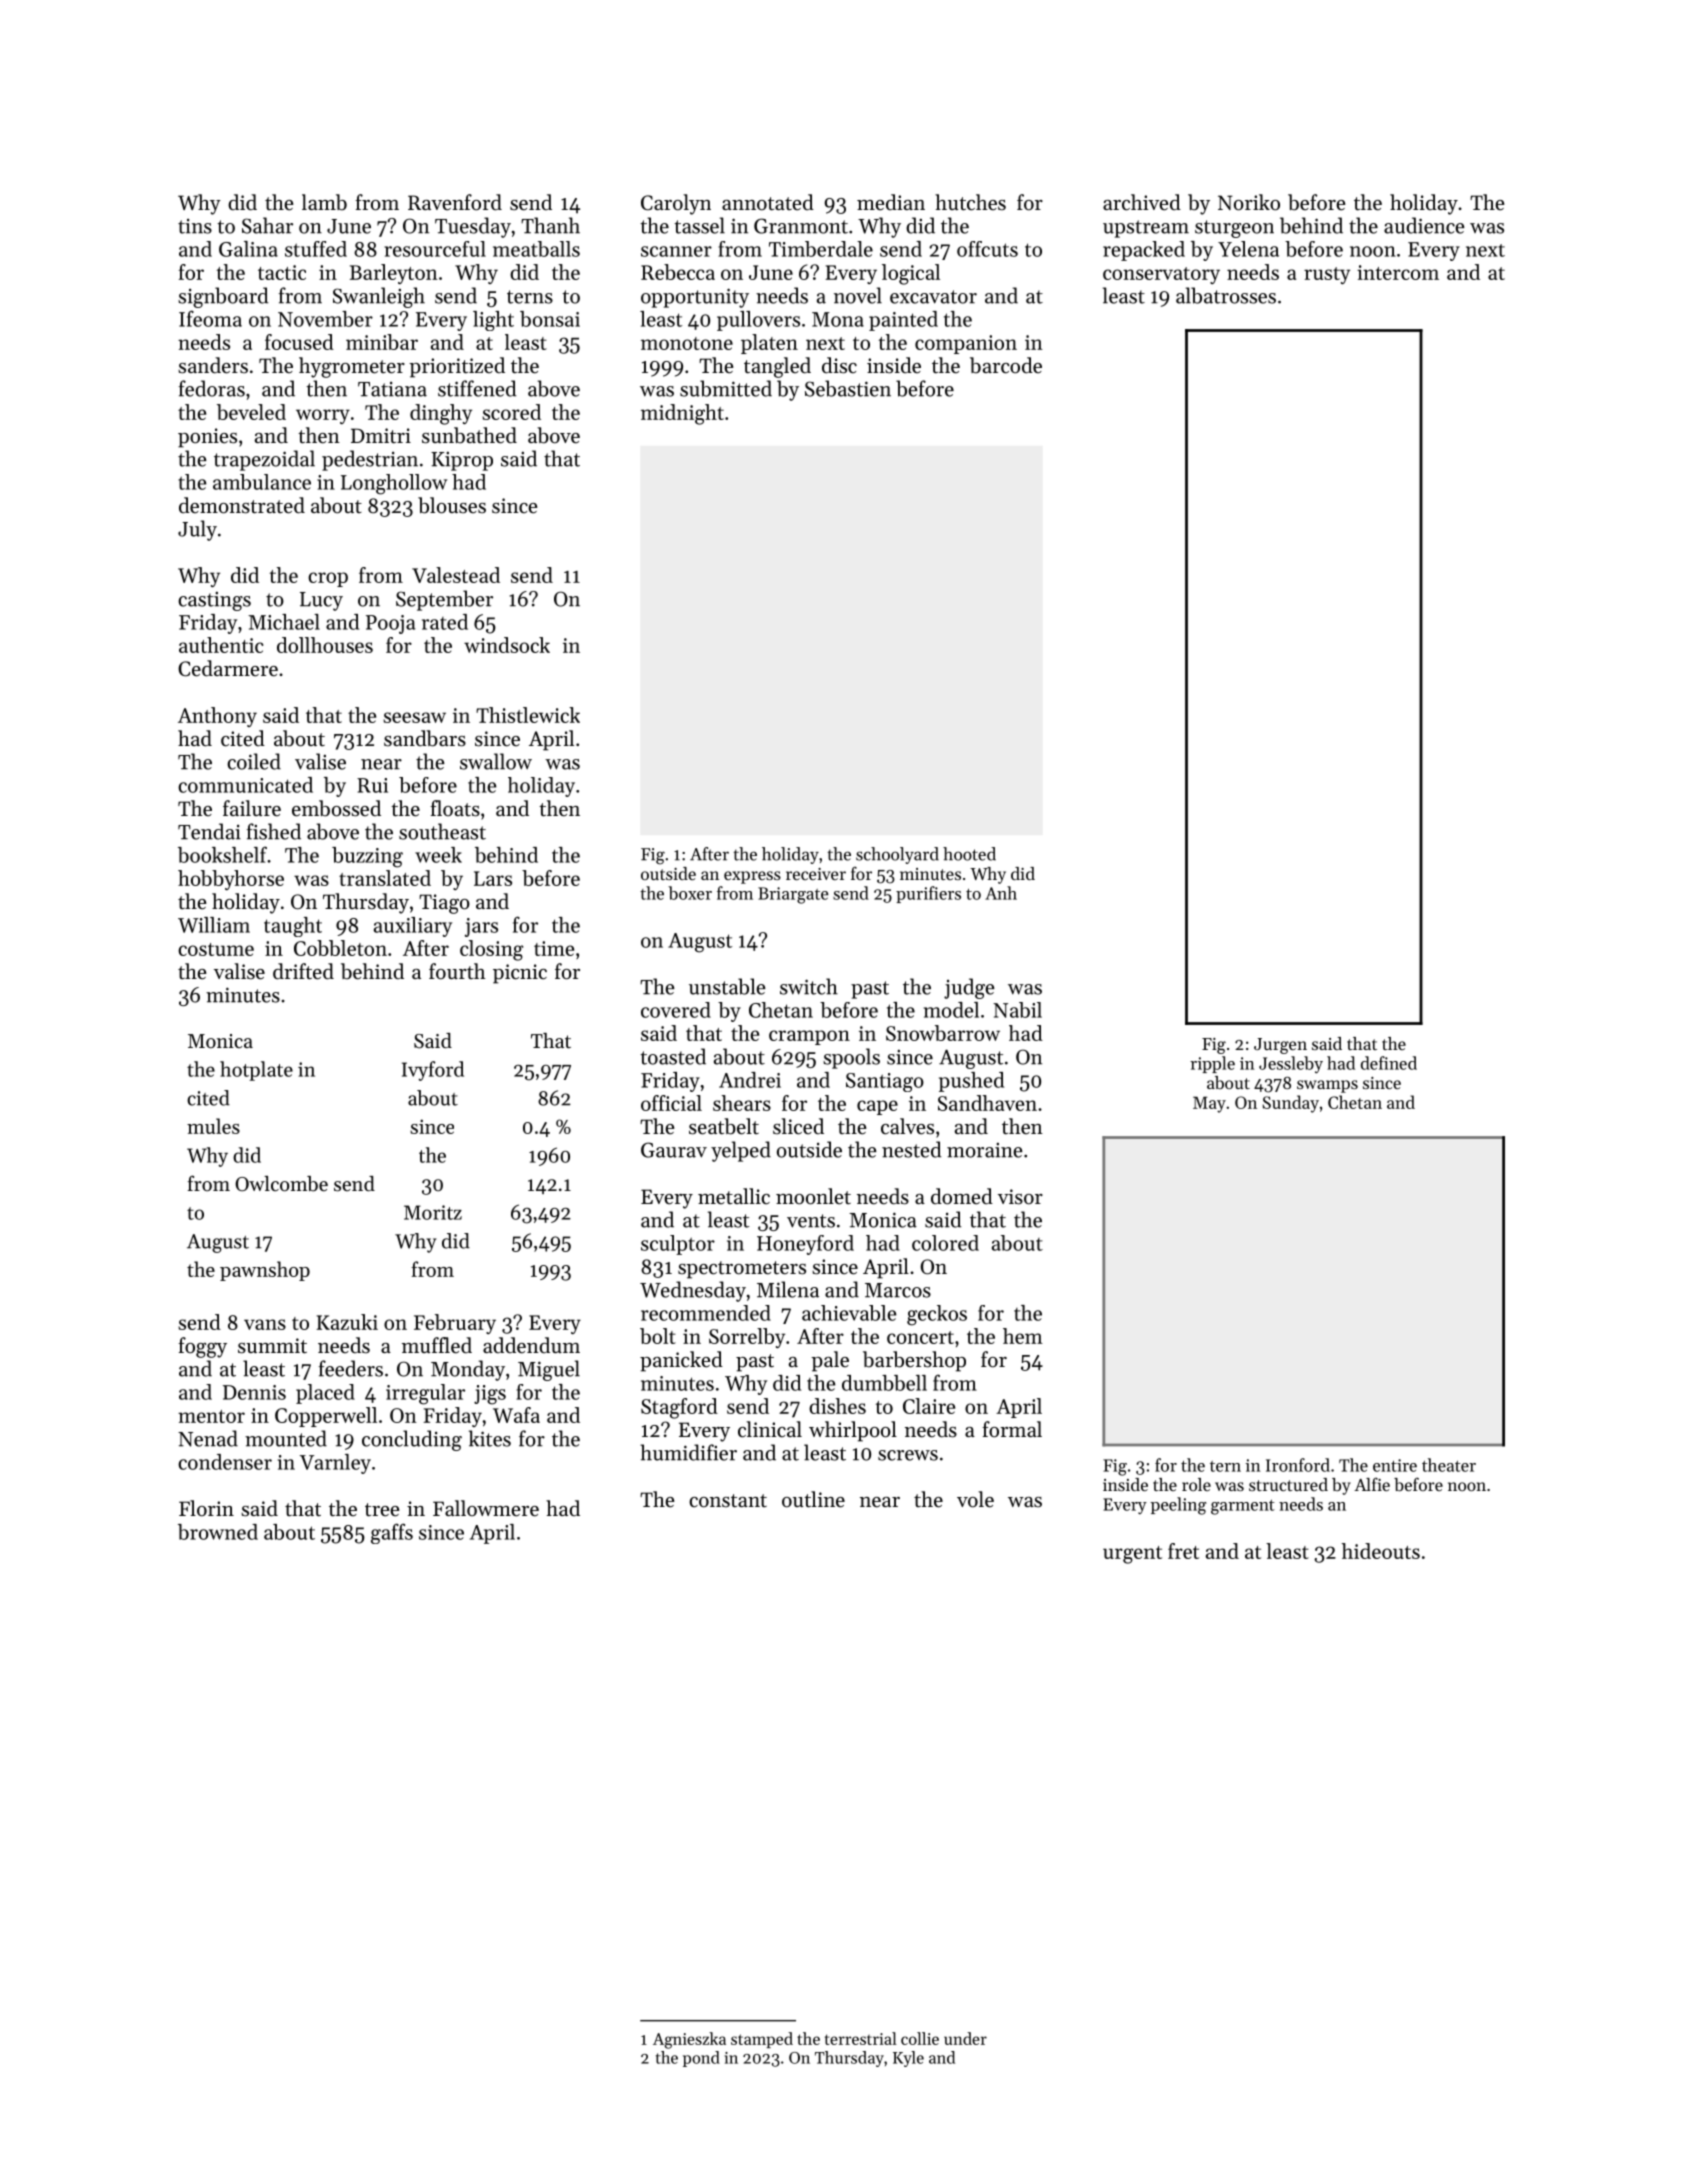  I want to click on seesaw, so click(414, 717).
